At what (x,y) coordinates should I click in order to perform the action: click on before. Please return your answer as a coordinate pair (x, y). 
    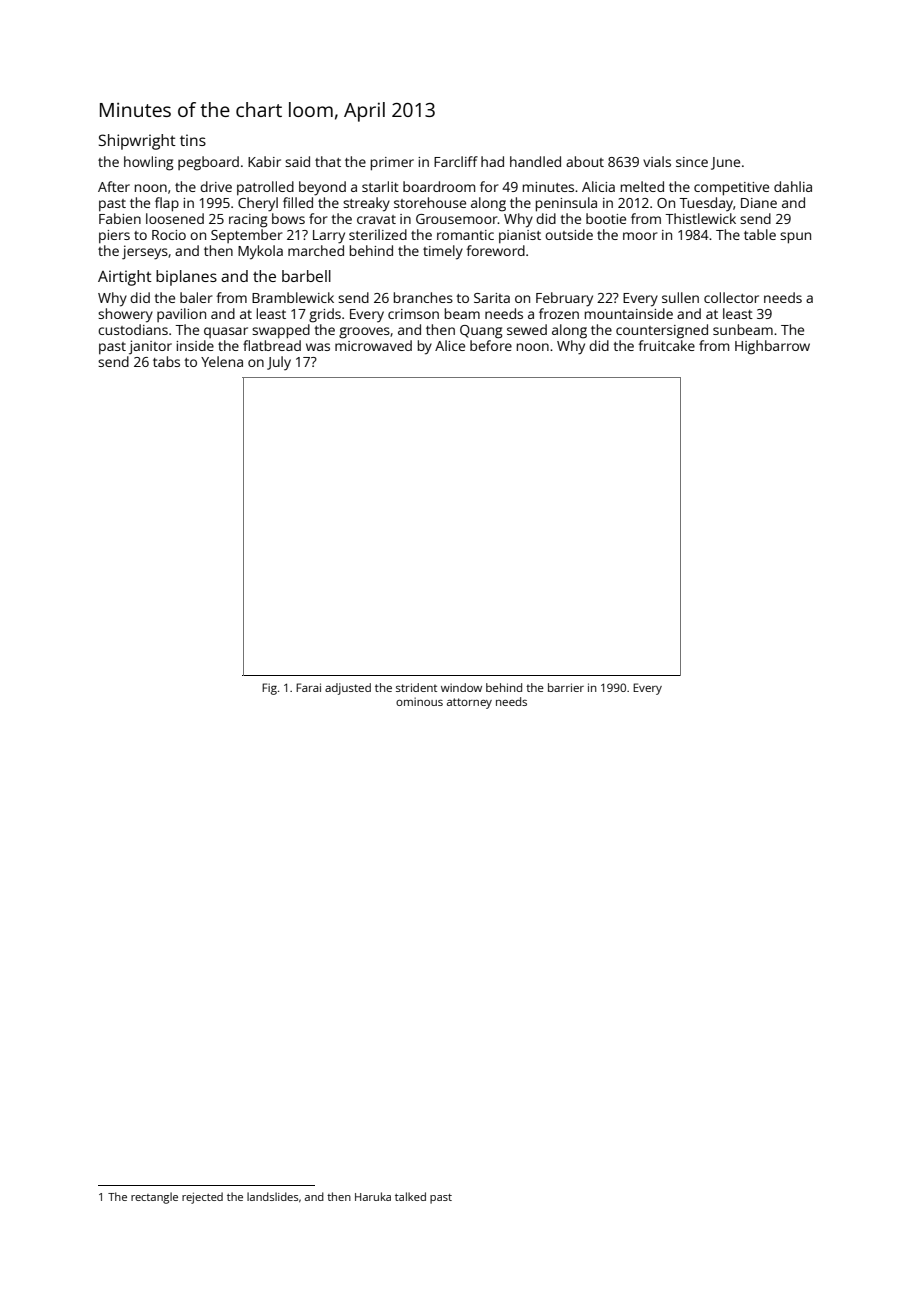
    Looking at the image, I should click on (491, 345).
